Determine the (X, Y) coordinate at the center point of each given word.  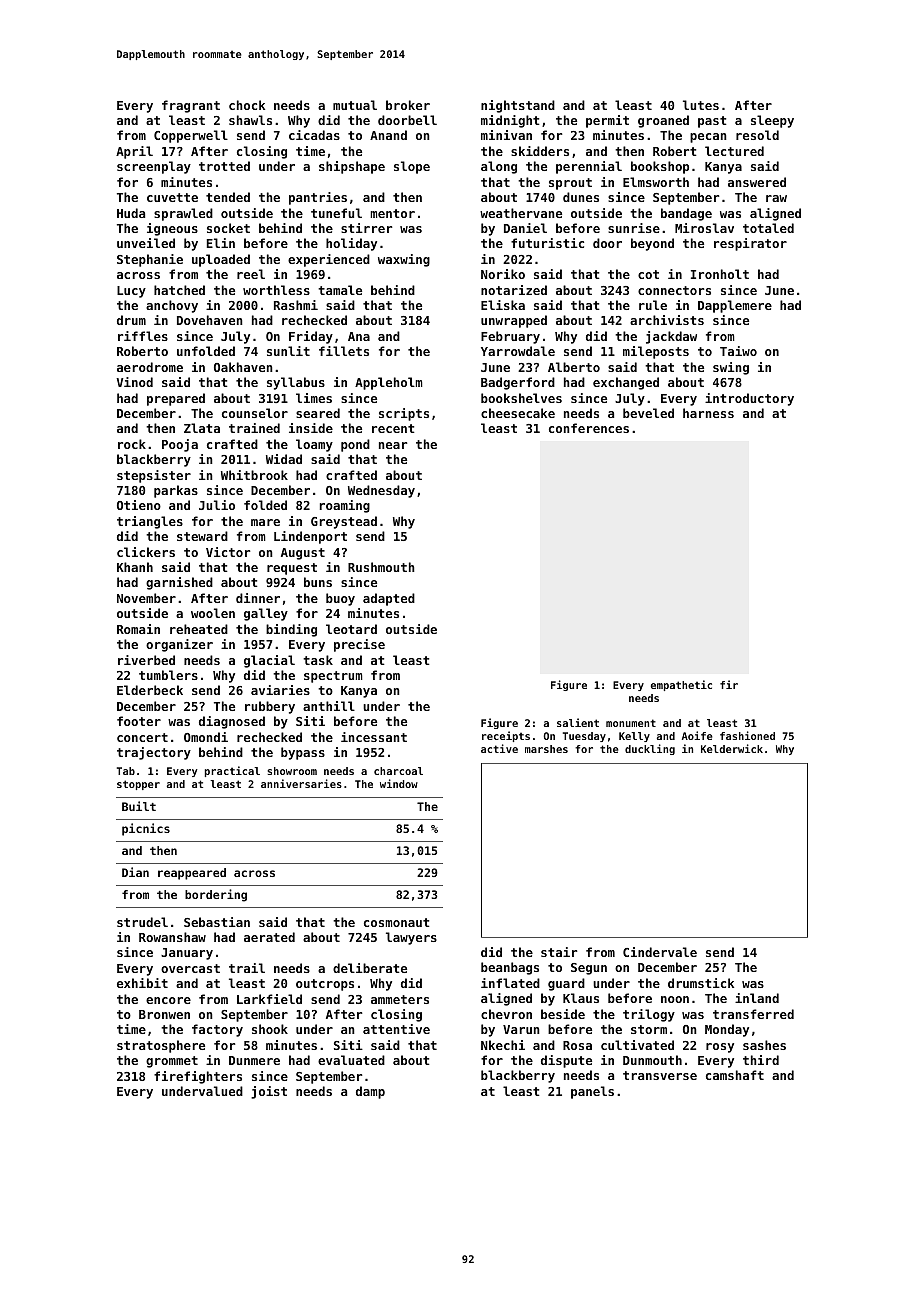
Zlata (202, 428)
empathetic (681, 685)
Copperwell (191, 136)
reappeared (192, 874)
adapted (389, 599)
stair (559, 952)
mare (265, 522)
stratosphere (161, 1046)
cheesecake (518, 413)
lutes (701, 105)
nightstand (518, 106)
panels (592, 1092)
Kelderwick (732, 748)
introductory (749, 399)
